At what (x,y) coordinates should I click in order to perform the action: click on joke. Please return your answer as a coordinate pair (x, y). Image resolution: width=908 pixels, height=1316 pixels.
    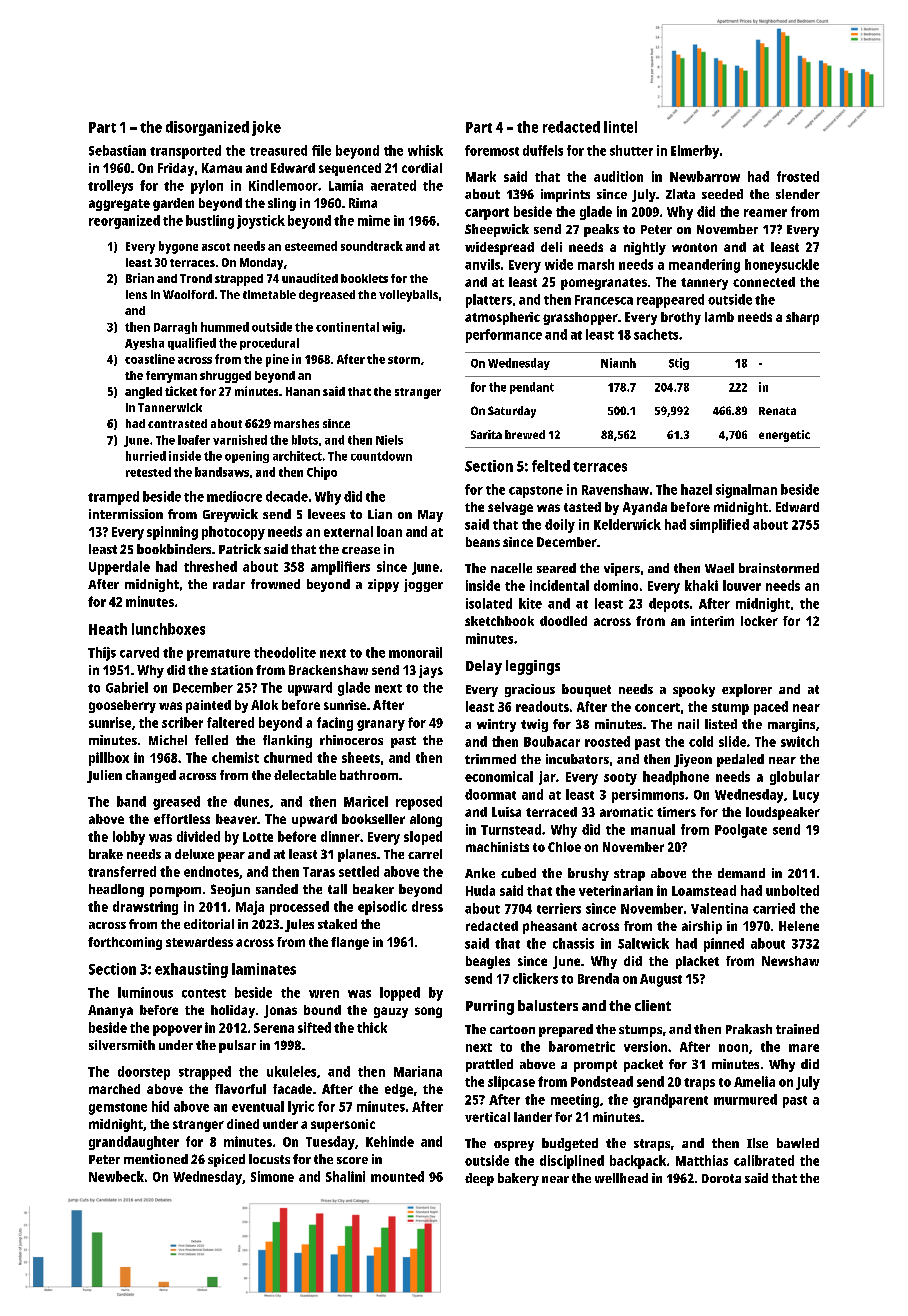
    Looking at the image, I should click on (266, 128).
